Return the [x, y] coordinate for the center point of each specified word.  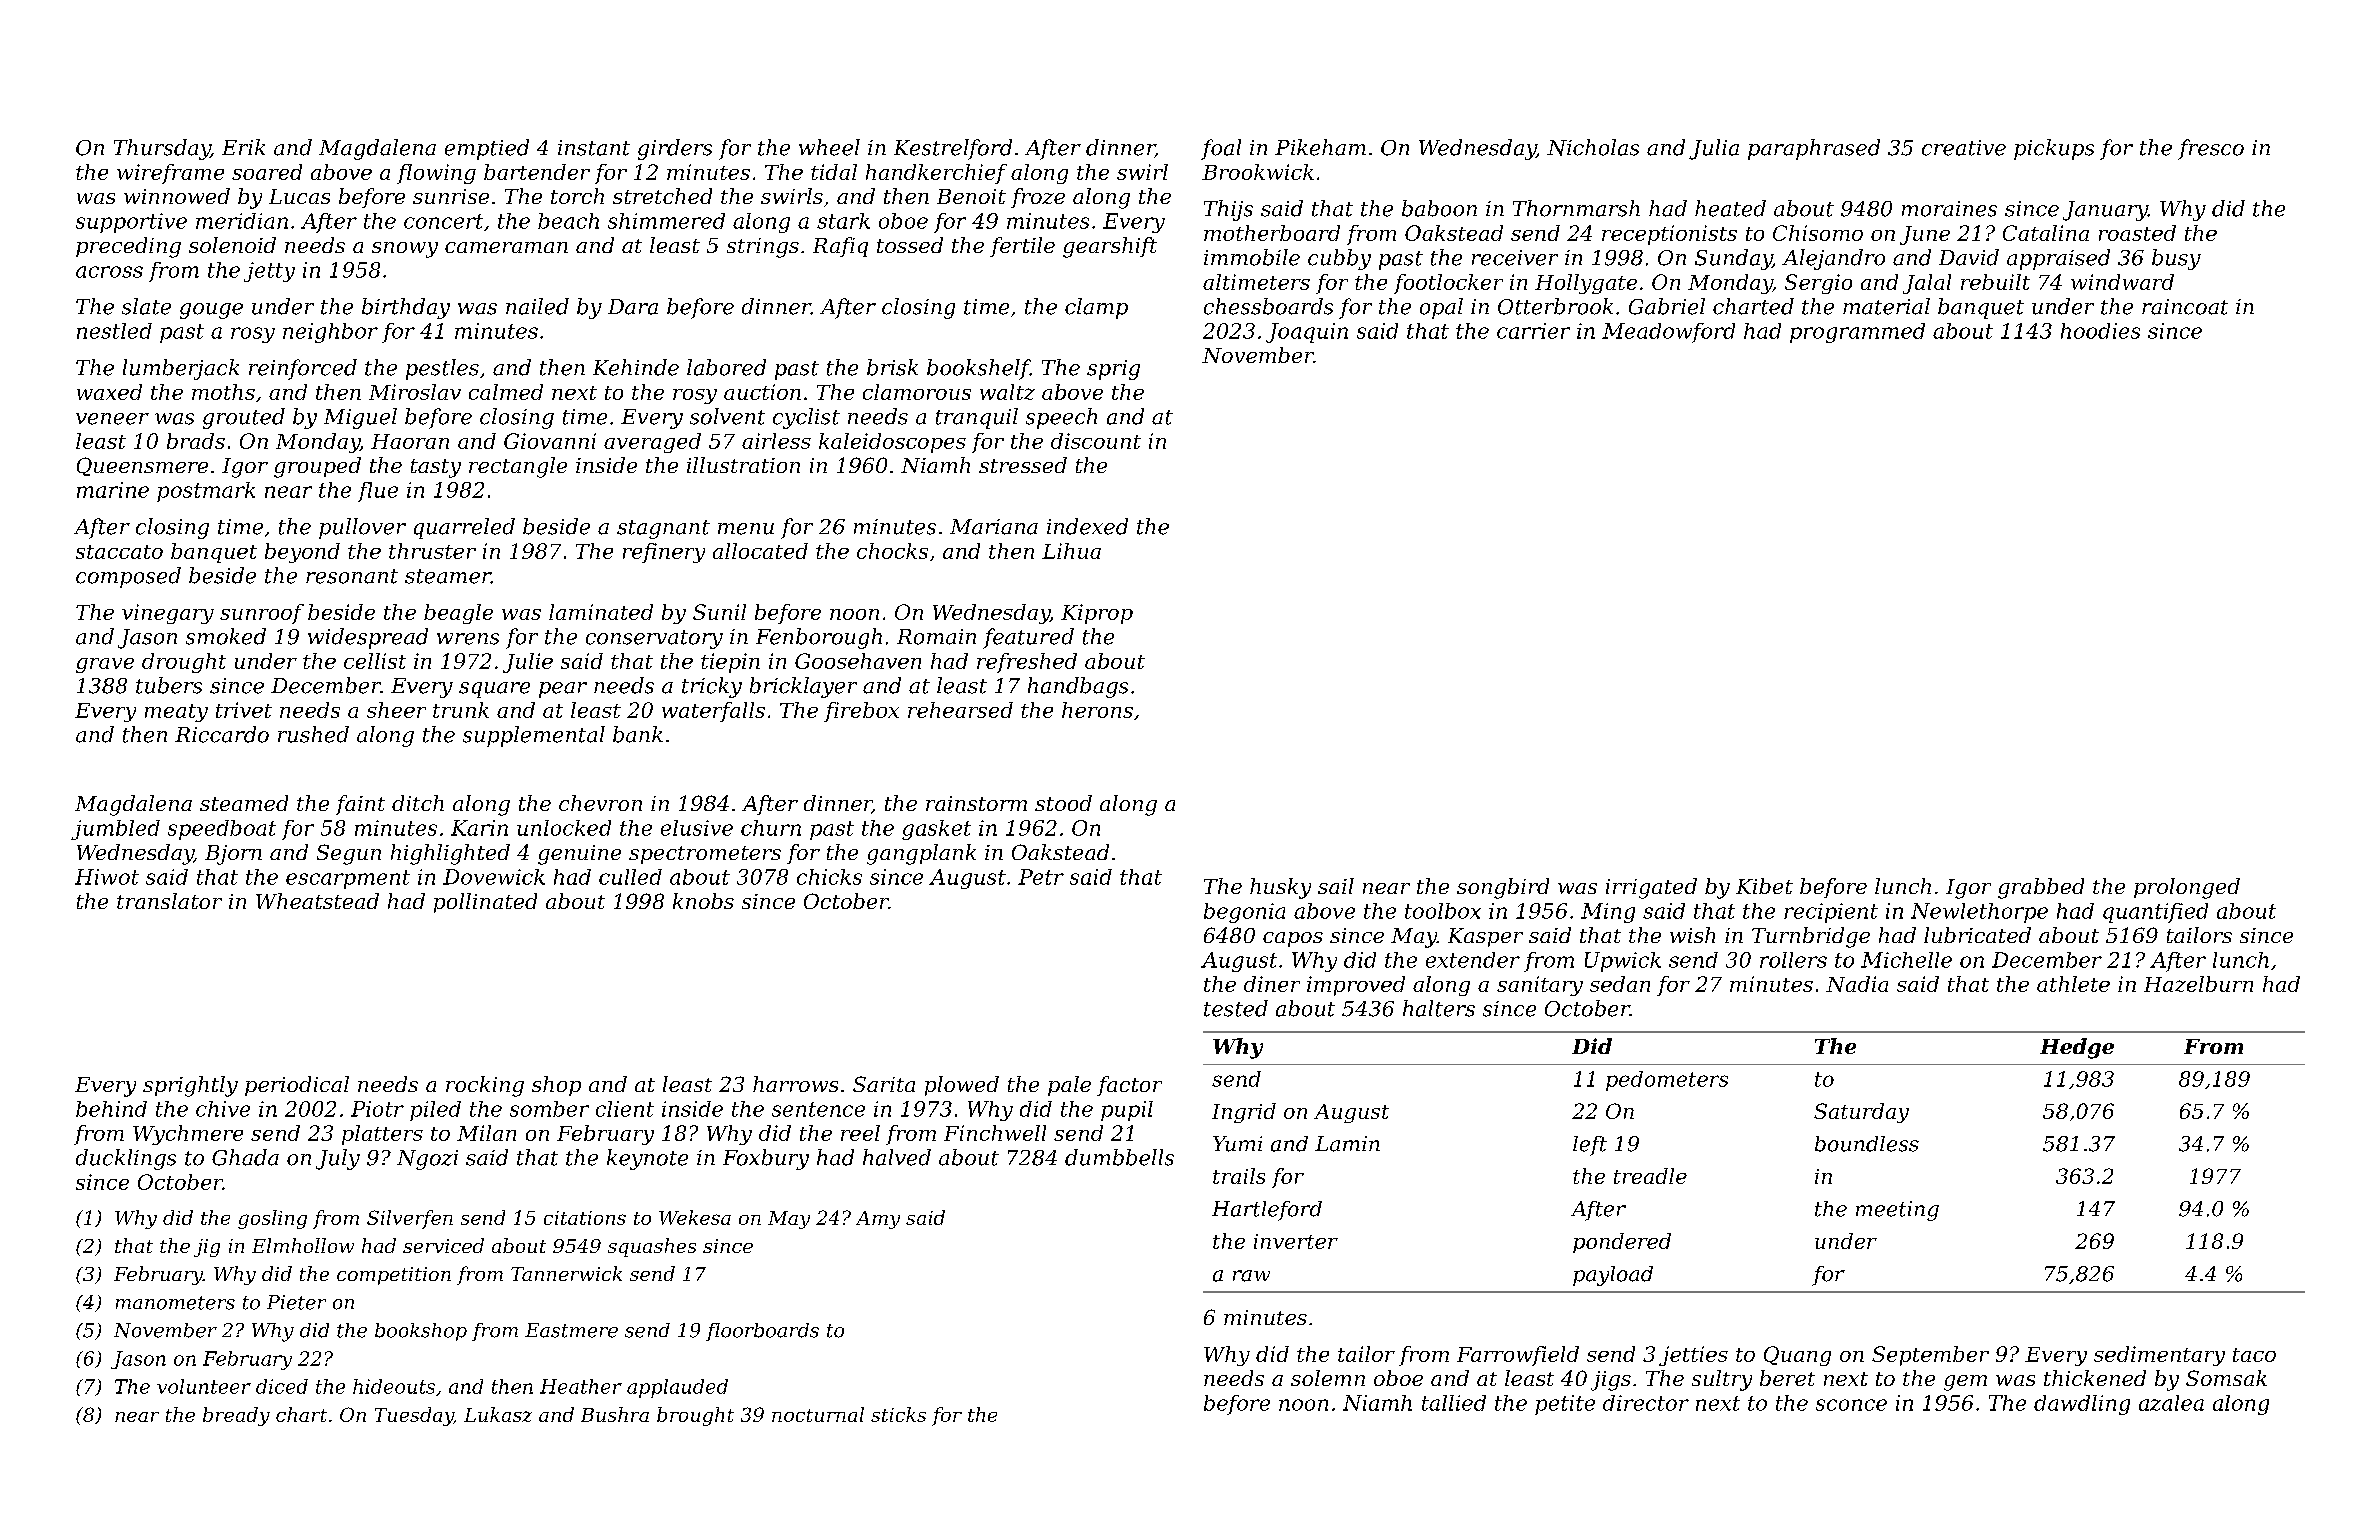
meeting [1897, 1211]
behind [111, 1109]
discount [1096, 441]
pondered [1622, 1243]
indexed [1087, 526]
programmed [1857, 333]
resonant [352, 576]
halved [897, 1157]
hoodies [2100, 331]
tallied [1454, 1403]
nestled [114, 331]
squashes [652, 1247]
